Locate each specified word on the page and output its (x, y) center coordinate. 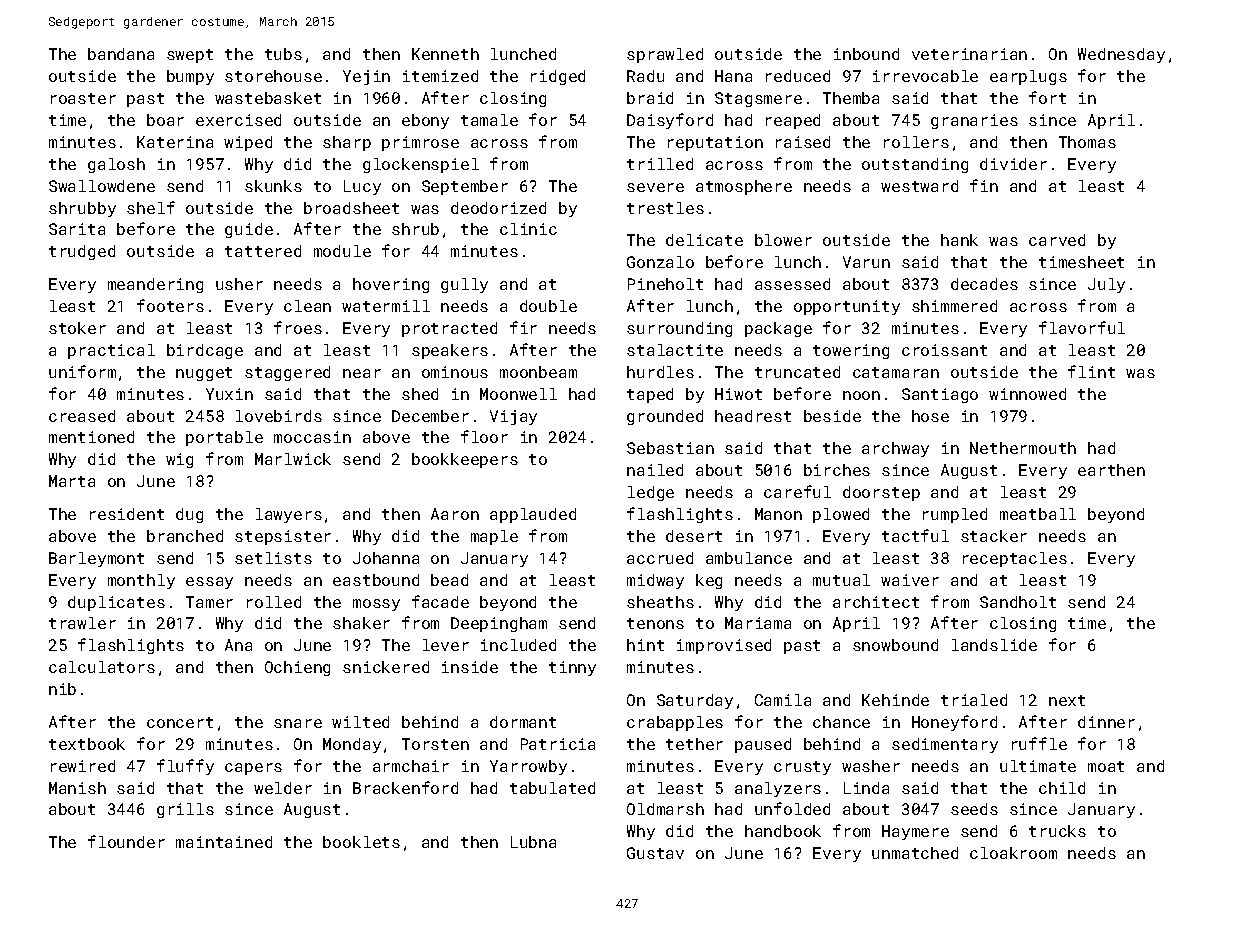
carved (1057, 240)
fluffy (185, 767)
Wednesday (1121, 55)
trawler (82, 623)
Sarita (77, 229)
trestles (665, 208)
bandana (121, 54)
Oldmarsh (665, 809)
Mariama (758, 623)
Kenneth (445, 54)
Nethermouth (1023, 448)
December (430, 416)
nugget (204, 374)
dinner (1106, 722)
